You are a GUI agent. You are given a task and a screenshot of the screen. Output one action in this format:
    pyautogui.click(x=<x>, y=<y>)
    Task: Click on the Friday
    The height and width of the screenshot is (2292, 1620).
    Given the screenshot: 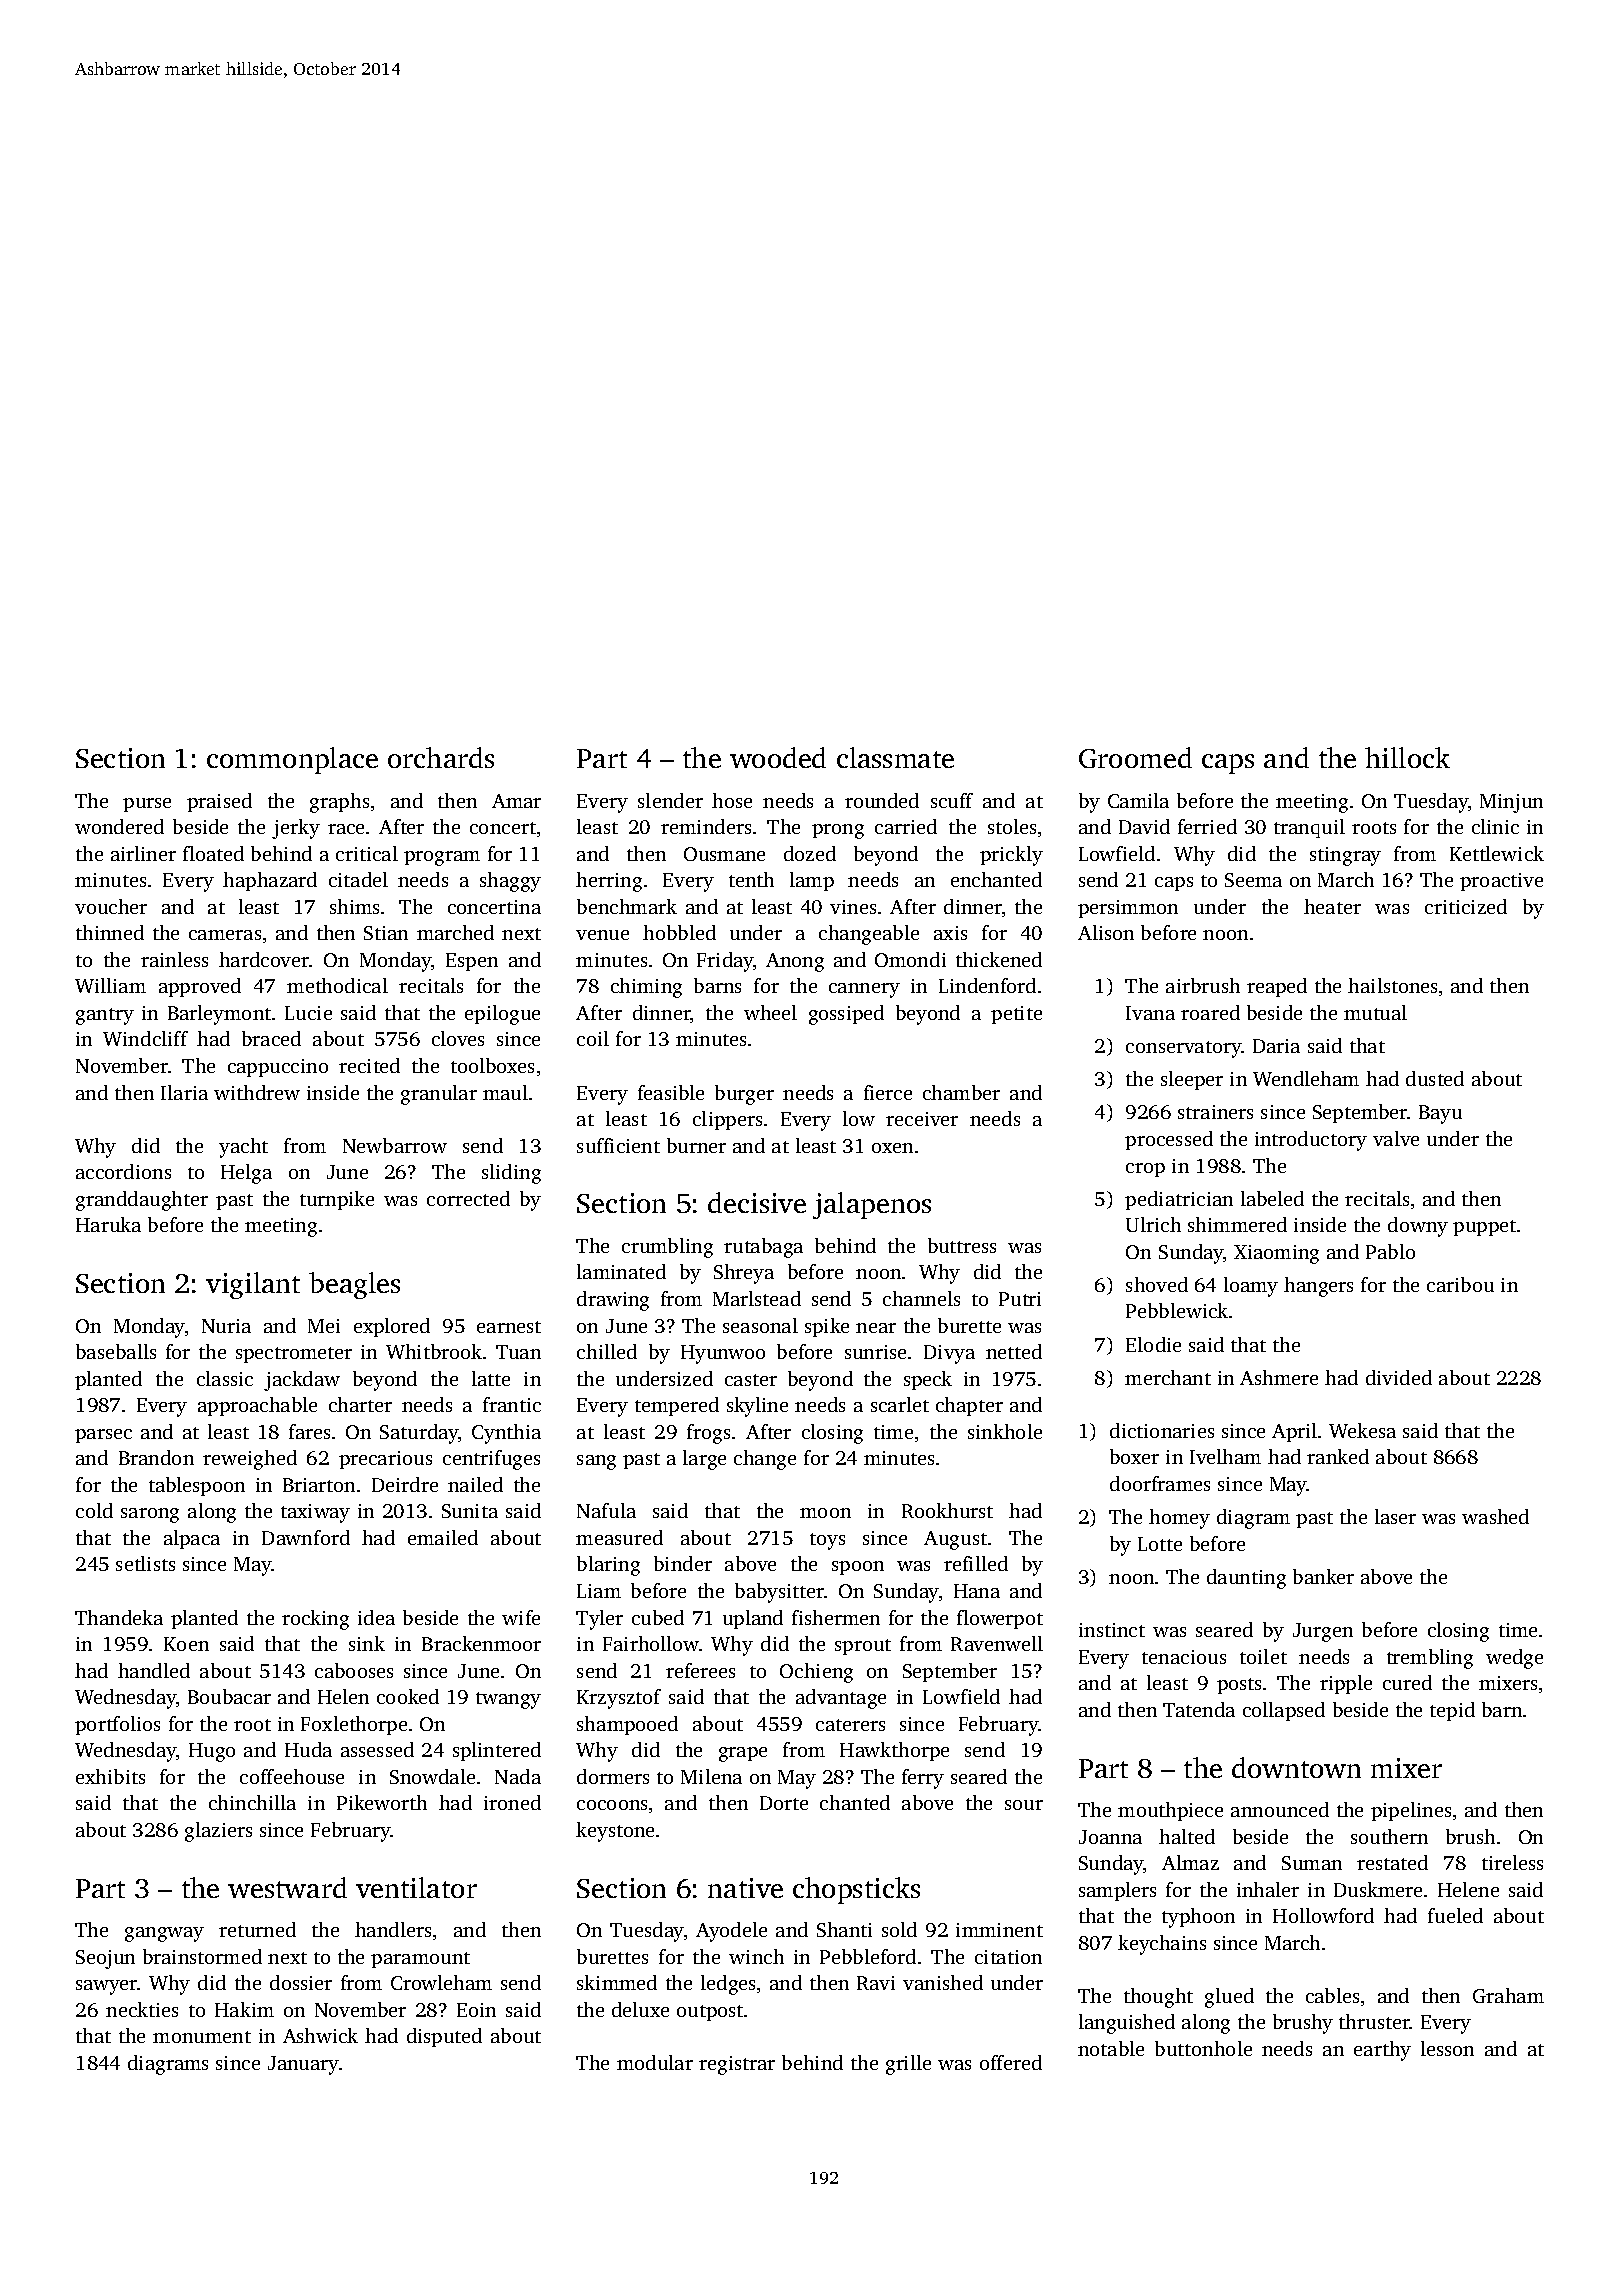 What is the action you would take?
    pyautogui.click(x=725, y=962)
